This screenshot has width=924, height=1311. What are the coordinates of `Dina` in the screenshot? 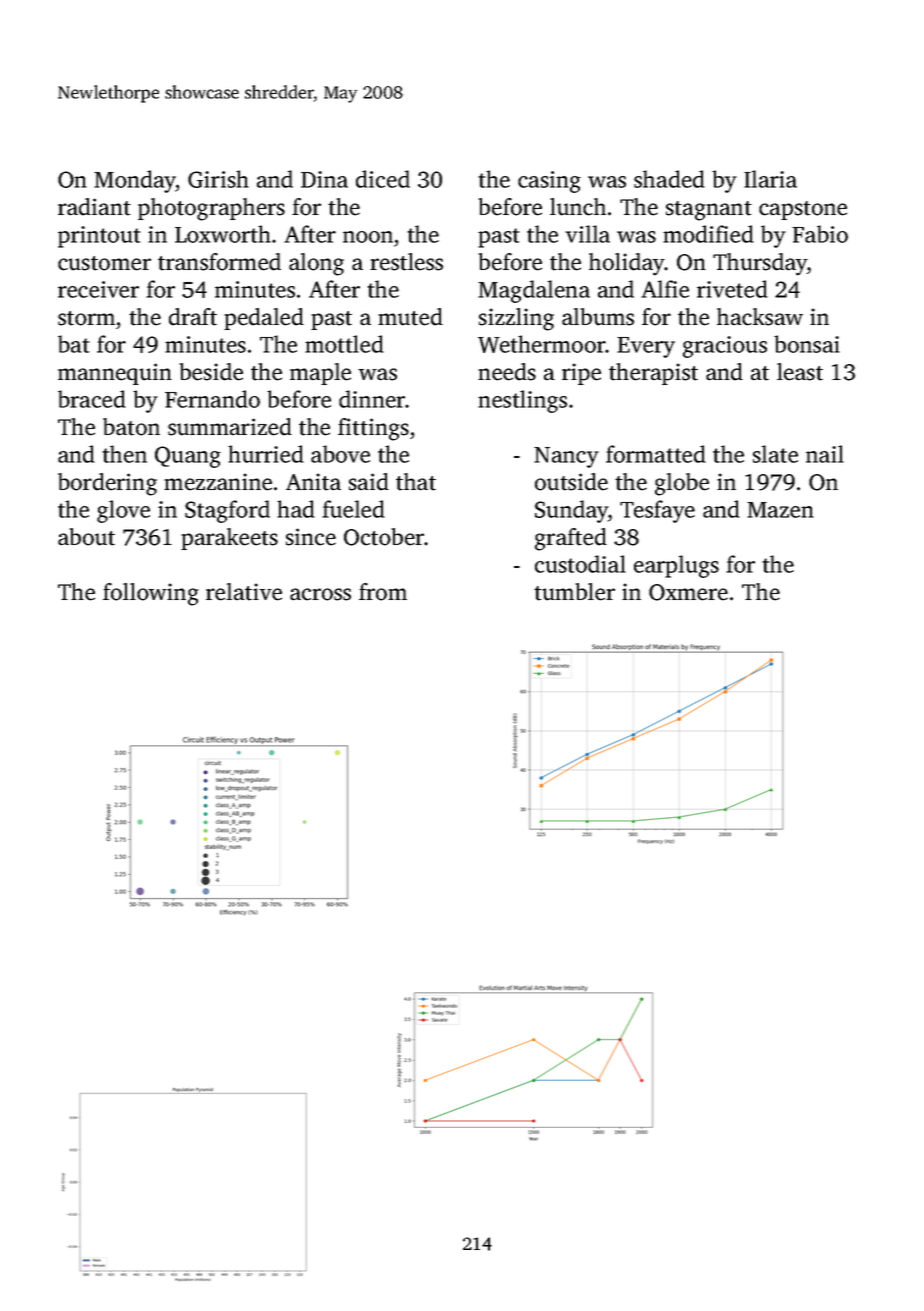 It's located at (324, 179).
